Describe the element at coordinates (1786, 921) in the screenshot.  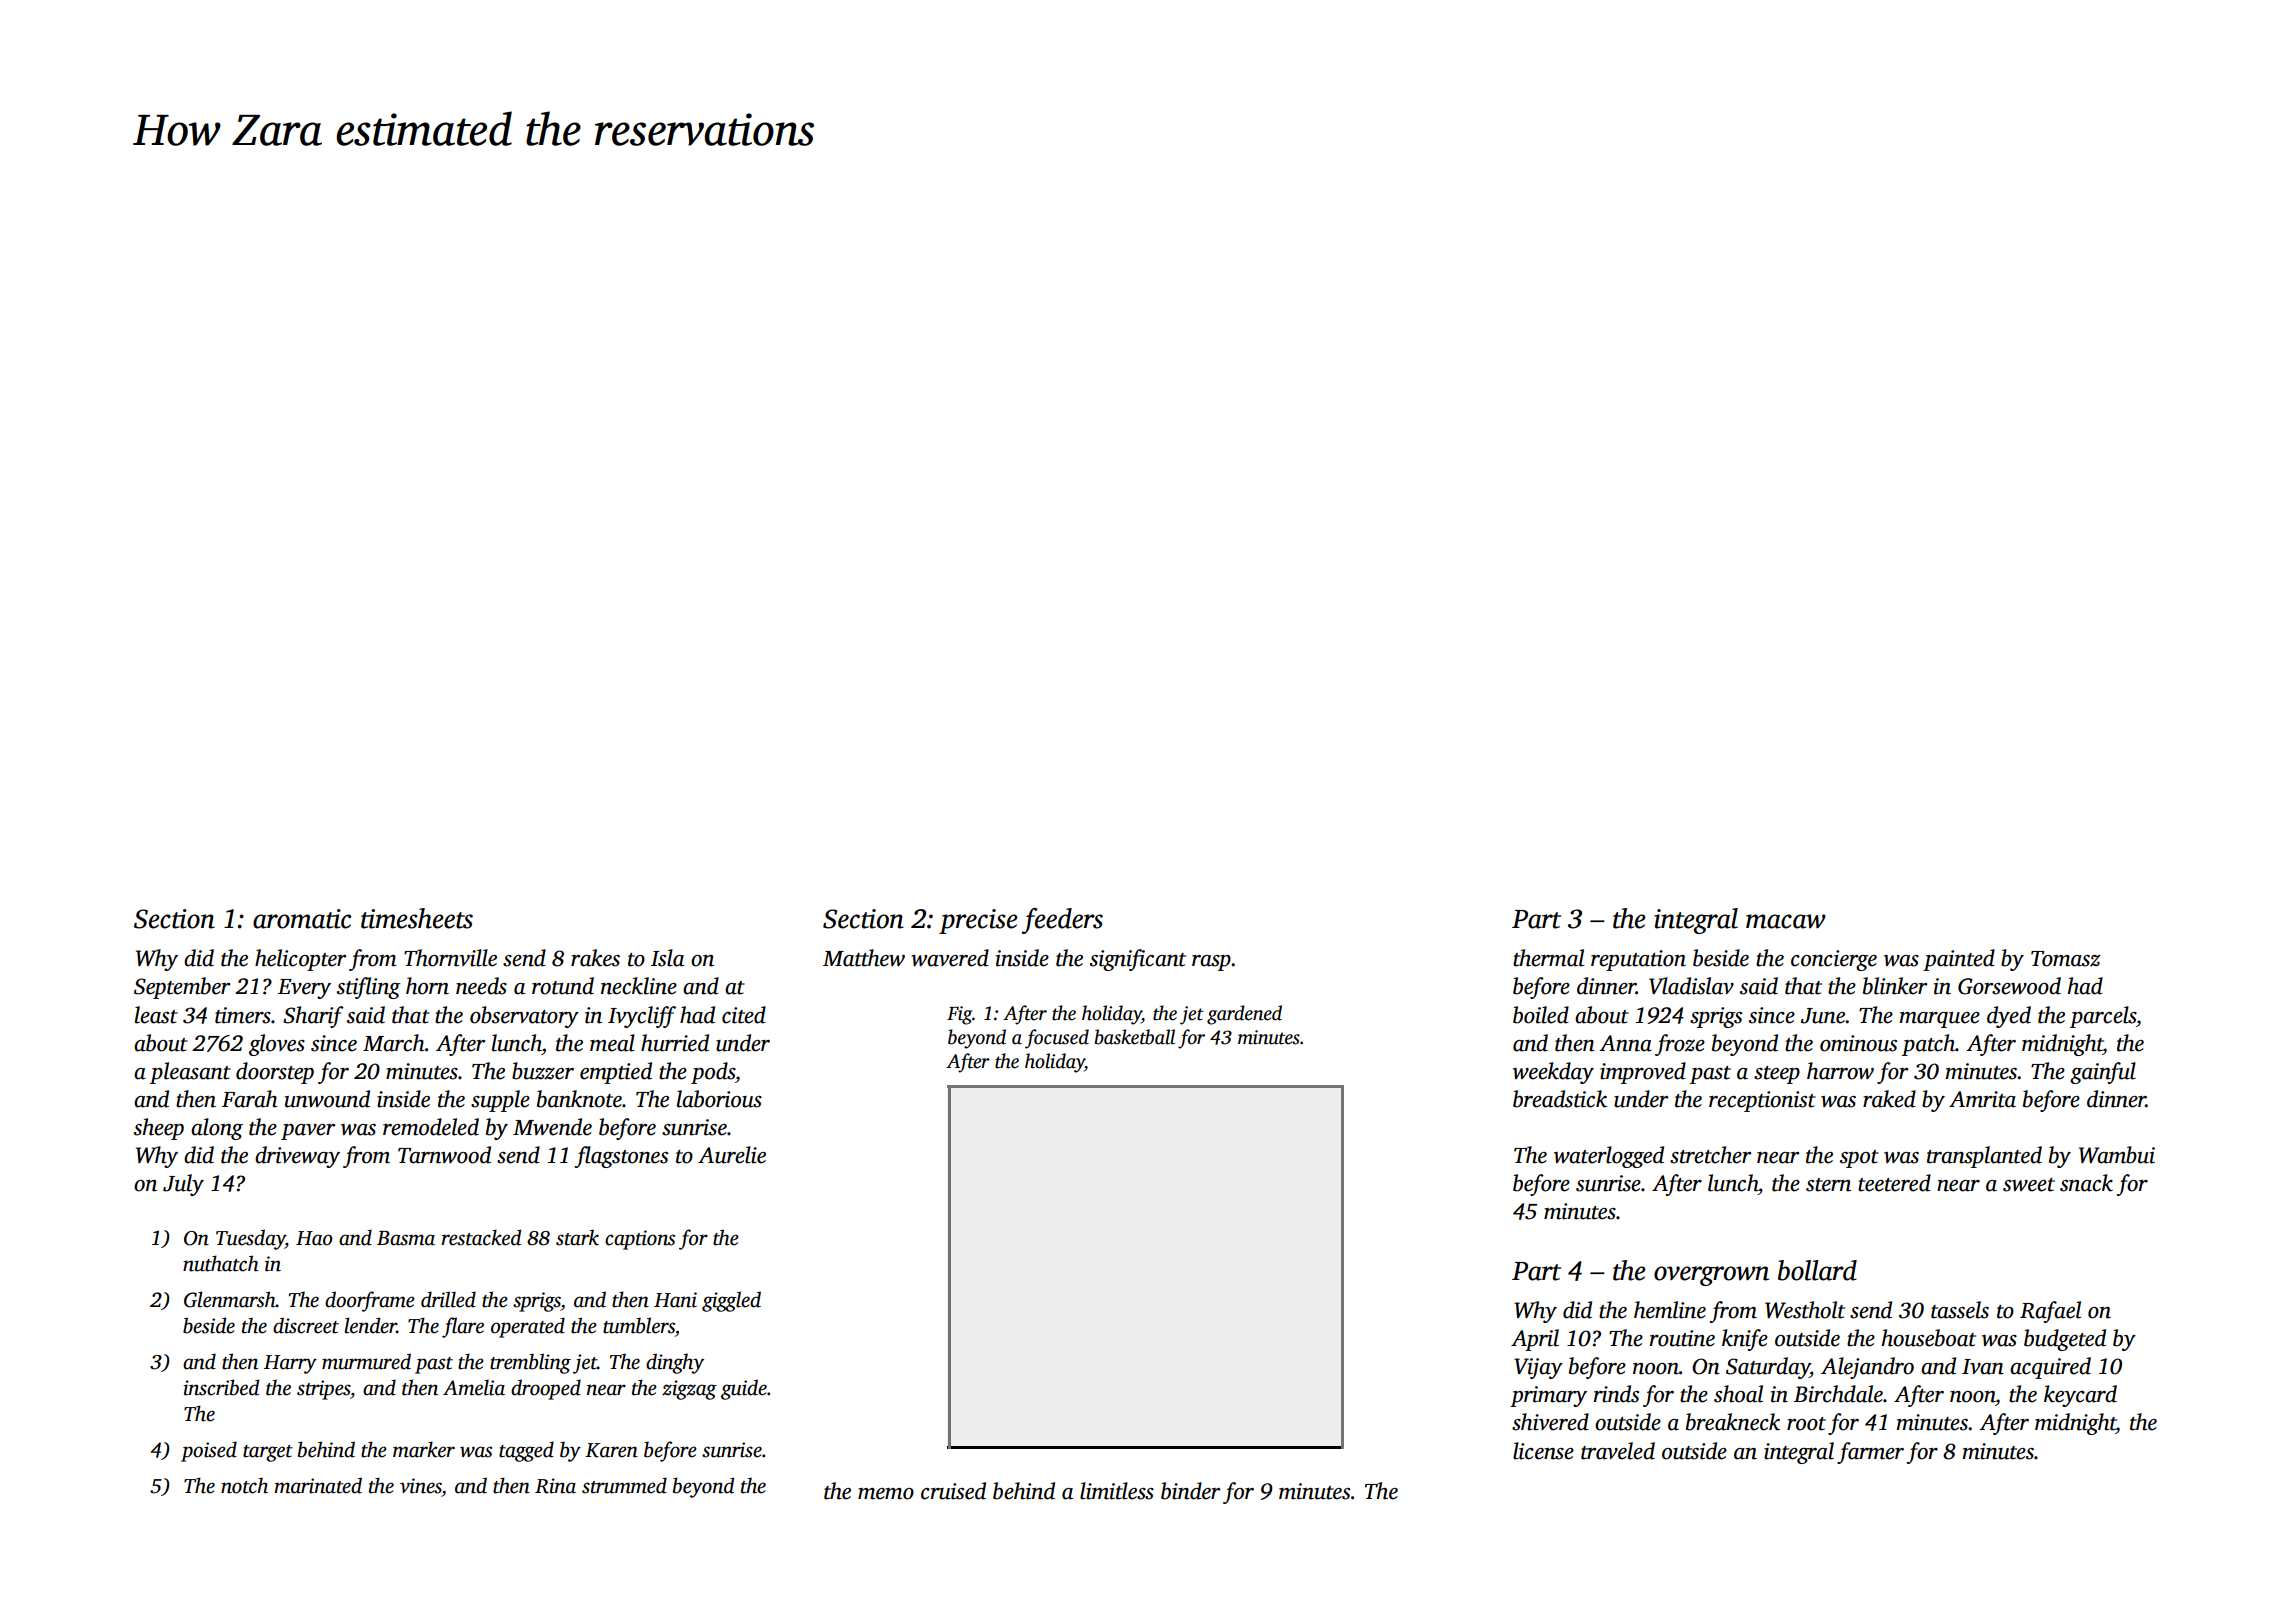
I see `macaw` at that location.
